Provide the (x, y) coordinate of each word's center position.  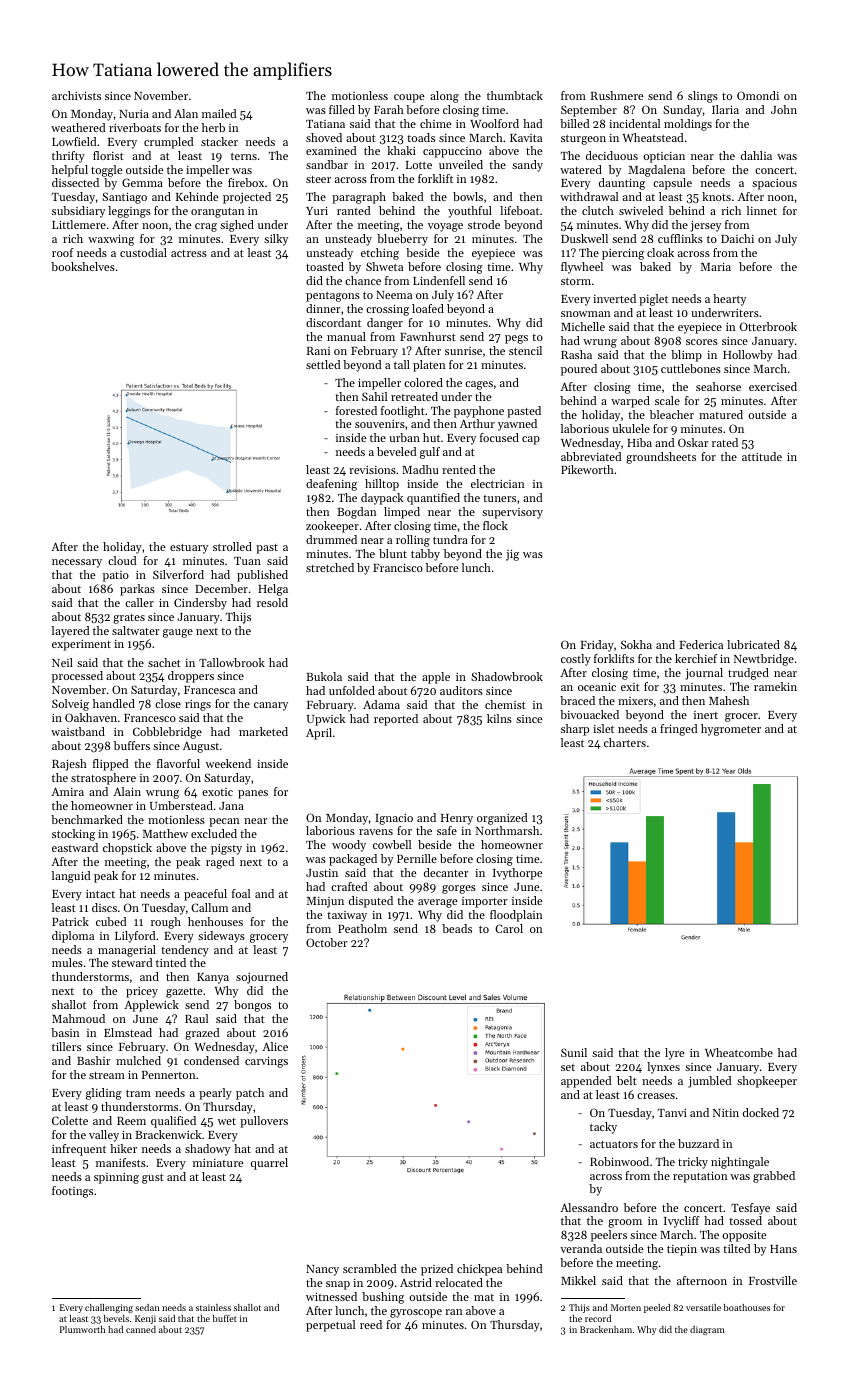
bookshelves (83, 266)
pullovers (264, 1122)
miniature (218, 1163)
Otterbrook (768, 326)
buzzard (698, 1143)
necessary (77, 563)
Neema (394, 295)
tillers (66, 1046)
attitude (762, 456)
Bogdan (357, 513)
